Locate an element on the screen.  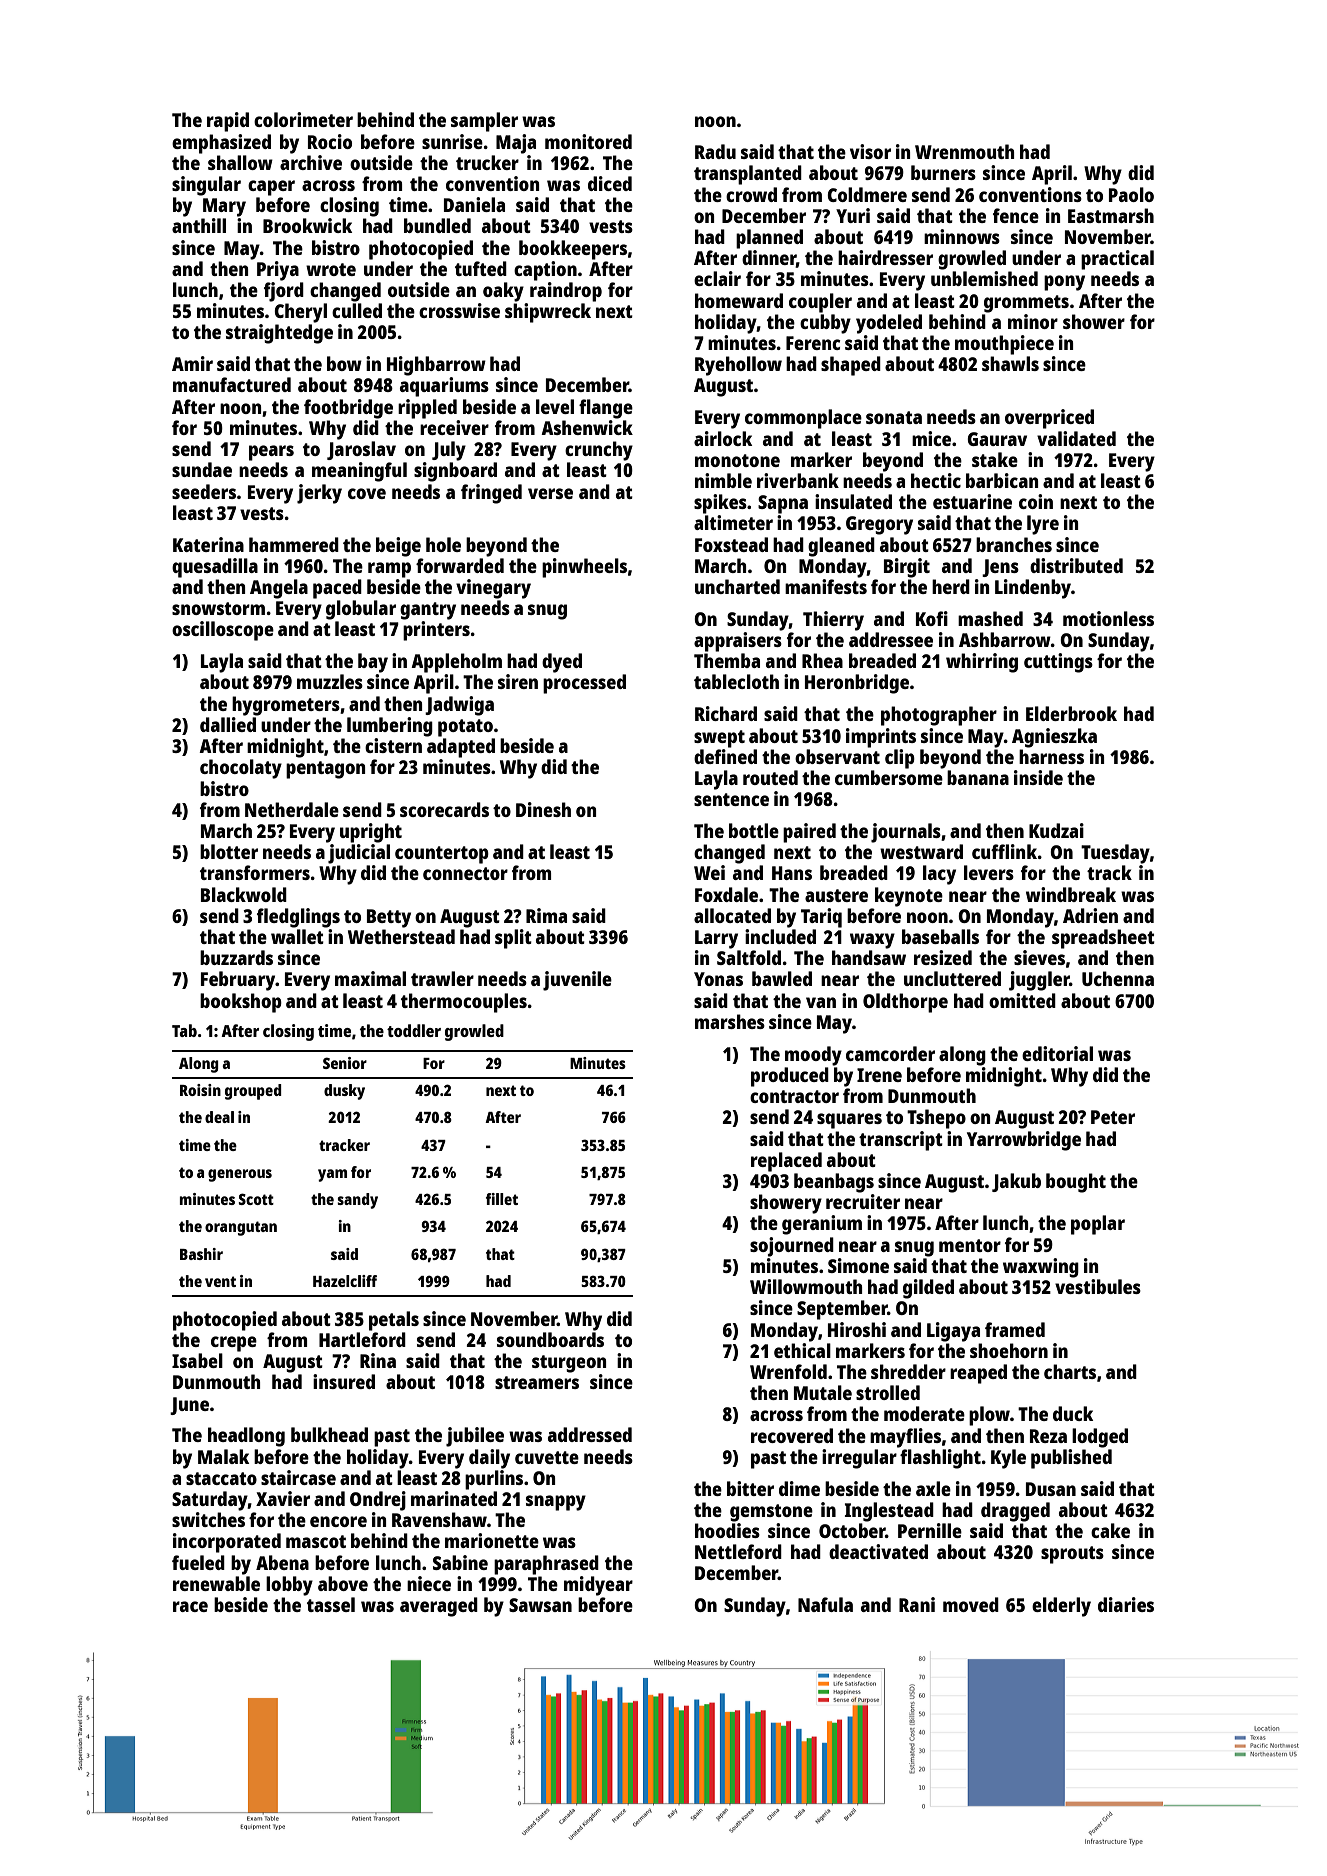
Peter is located at coordinates (1113, 1117).
